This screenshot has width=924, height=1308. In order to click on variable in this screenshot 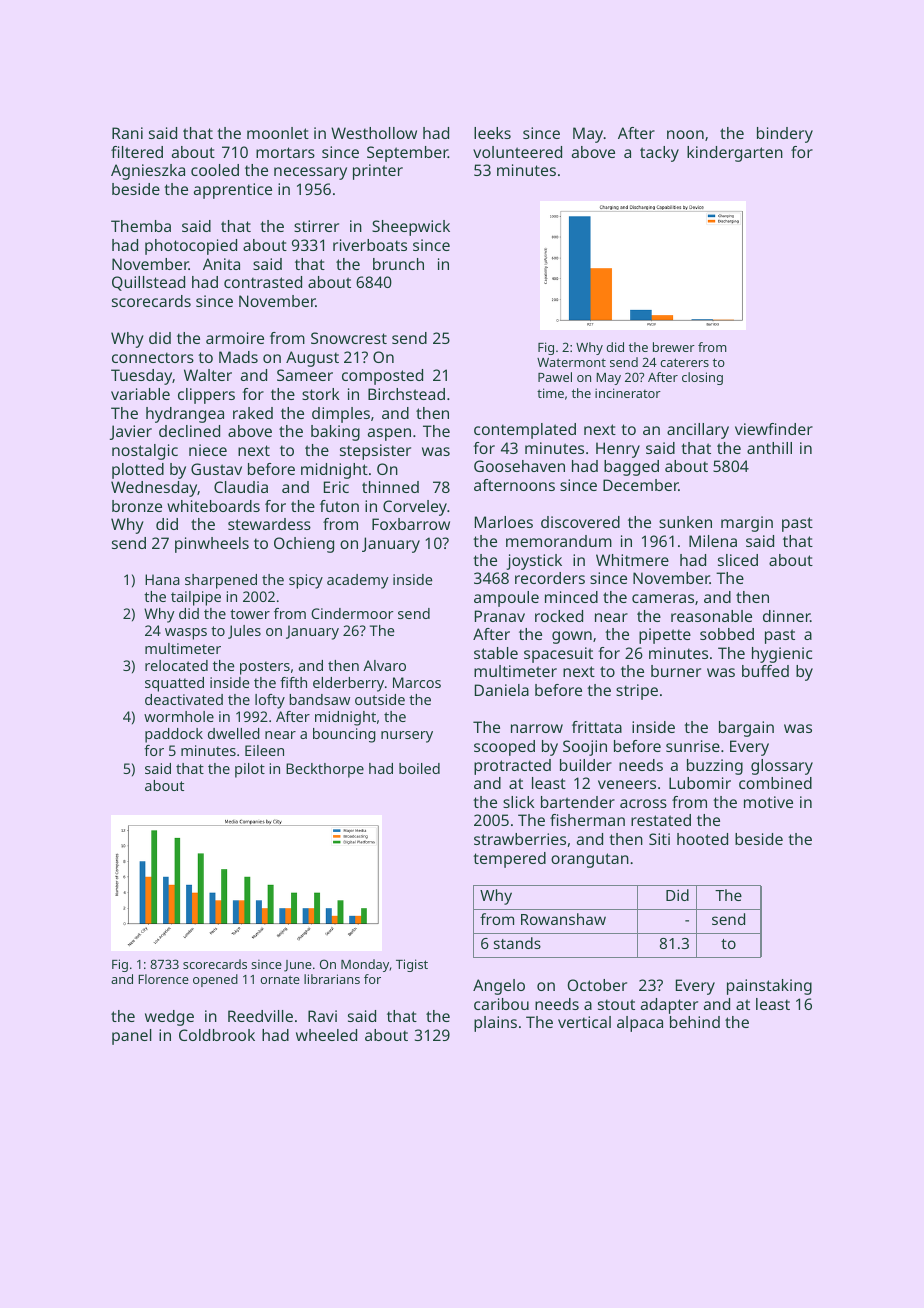, I will do `click(140, 394)`.
